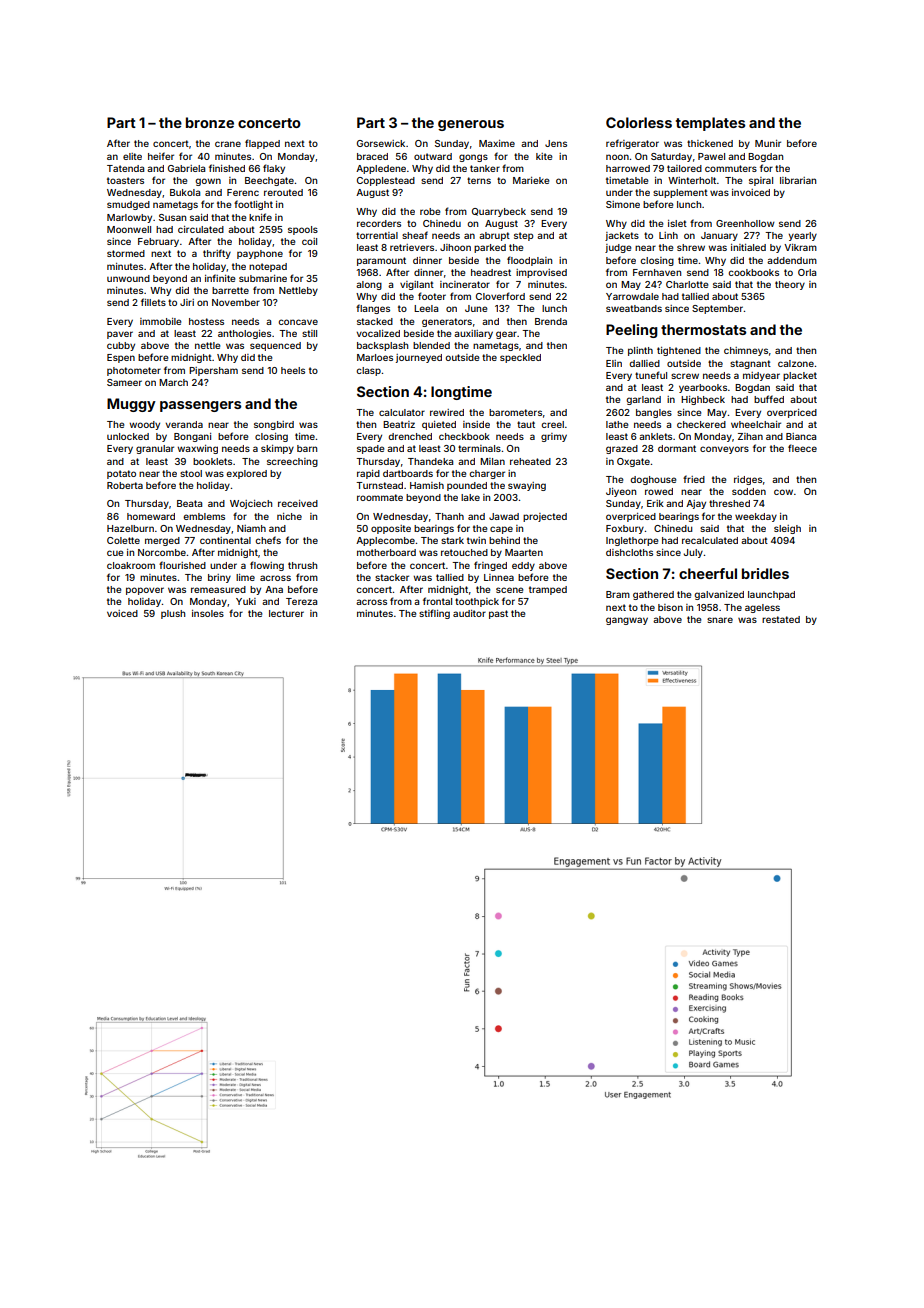 This document has width=924, height=1308. What do you see at coordinates (544, 156) in the document?
I see `kite` at bounding box center [544, 156].
